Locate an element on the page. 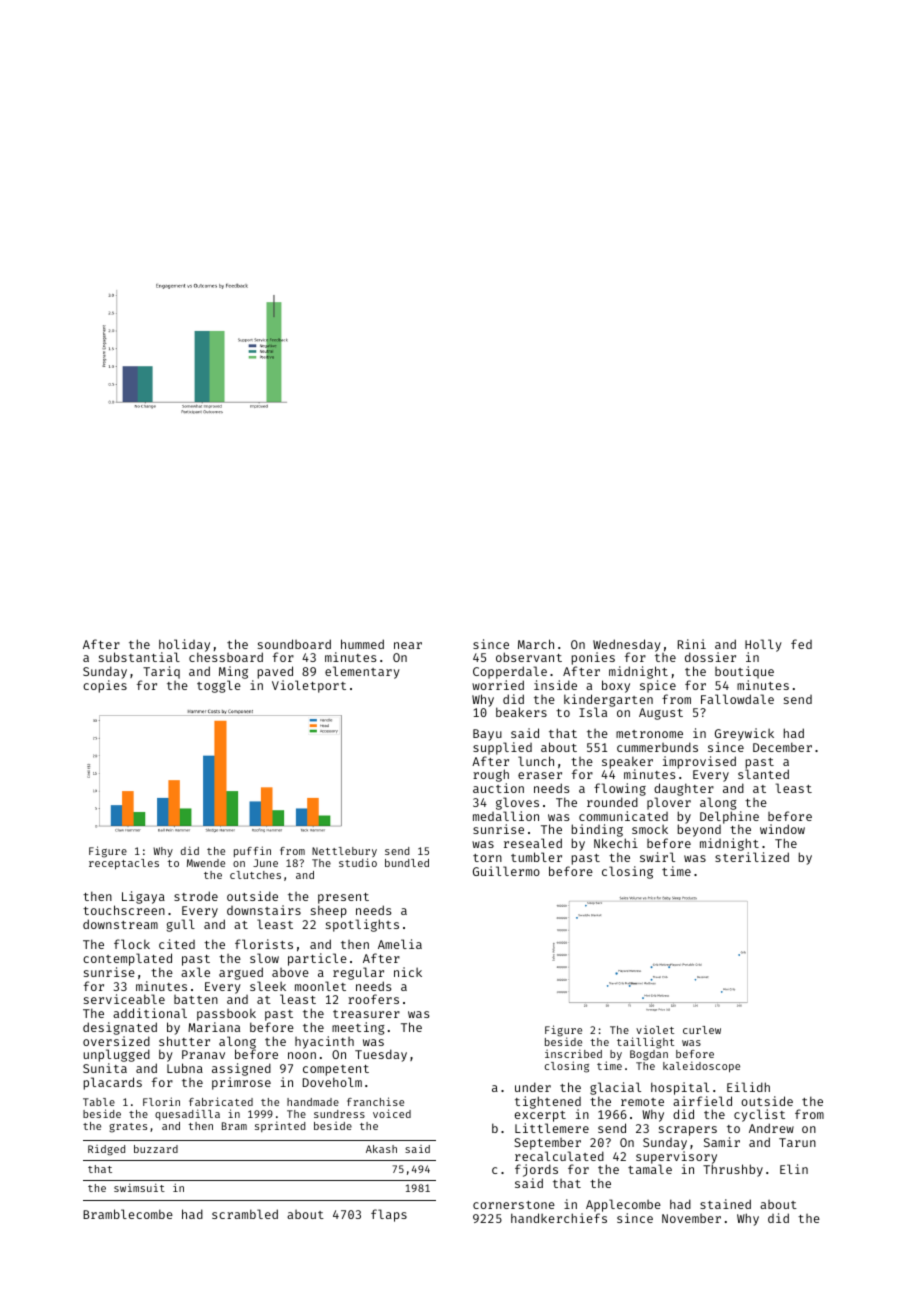  rough is located at coordinates (491, 775).
